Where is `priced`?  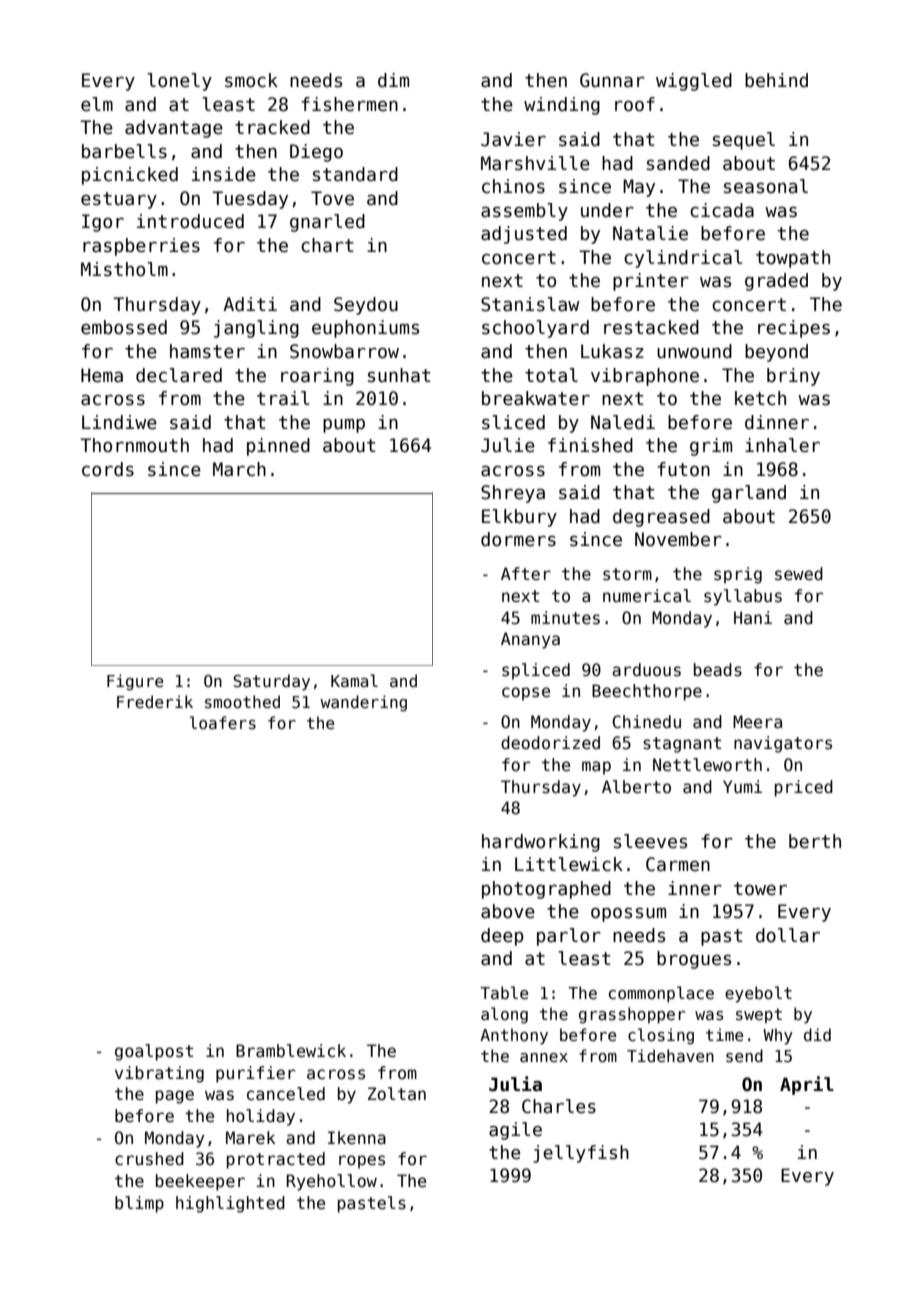
priced is located at coordinates (804, 788).
